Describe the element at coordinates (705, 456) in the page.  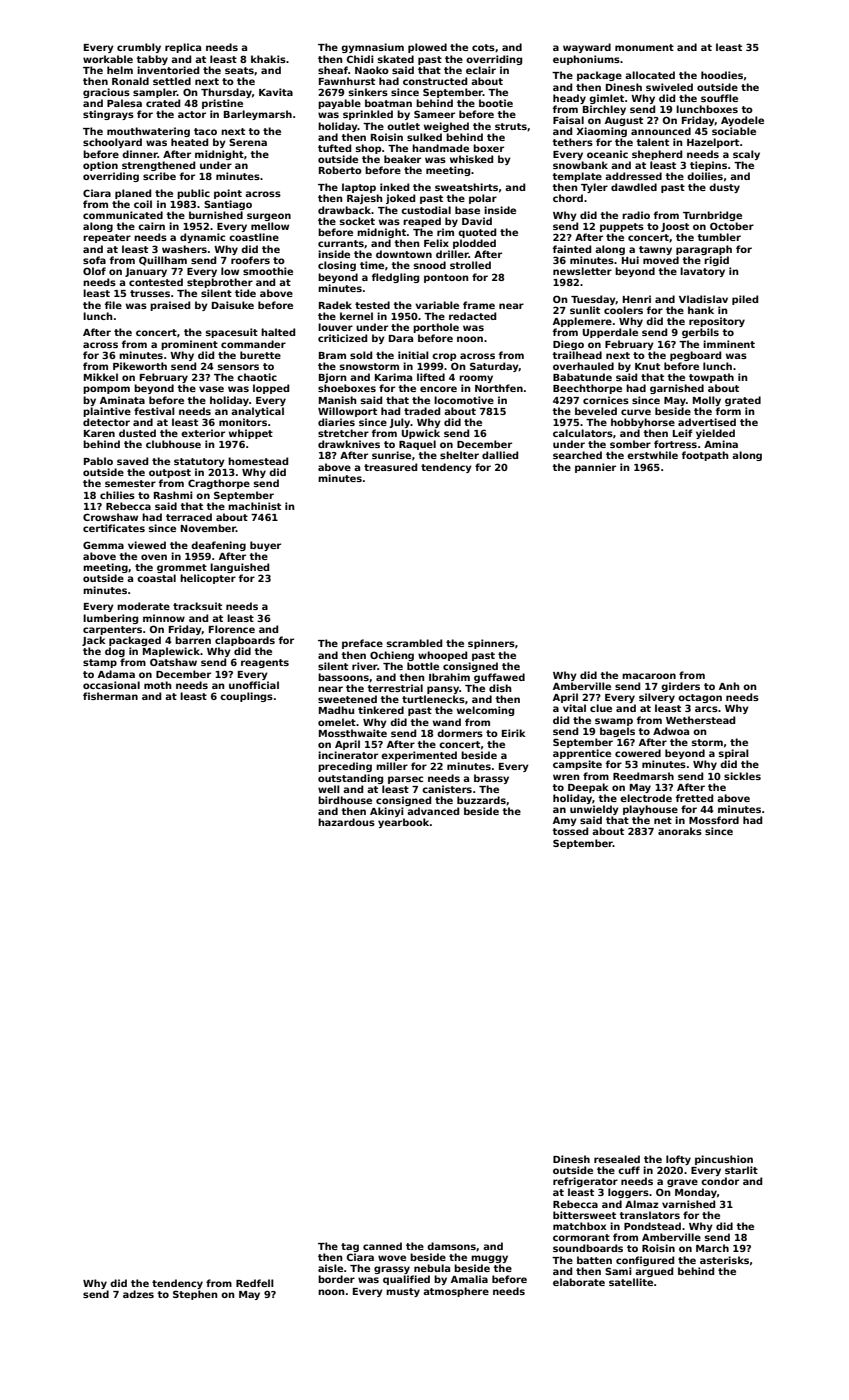
I see `footpath` at that location.
